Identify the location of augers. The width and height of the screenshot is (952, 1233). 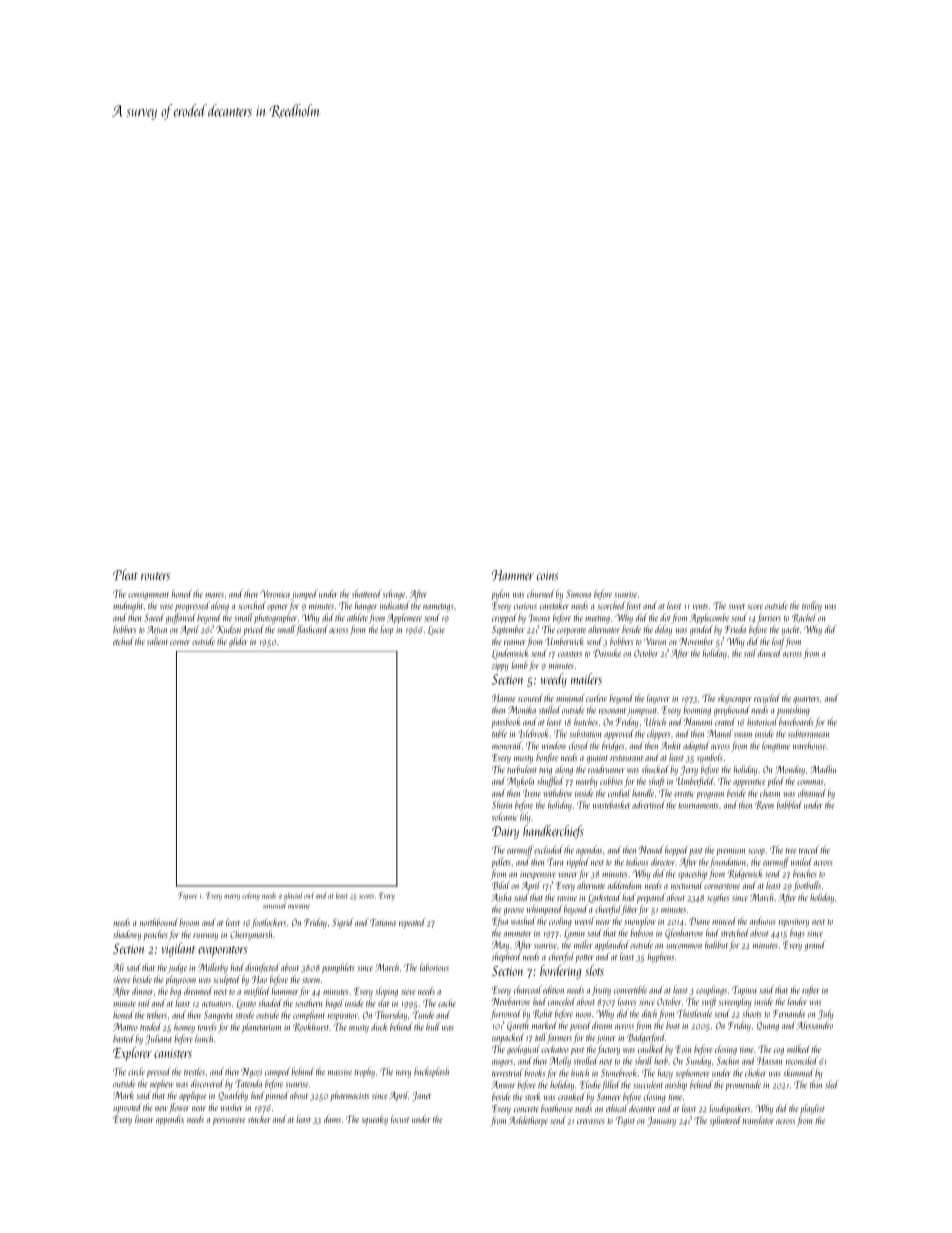
(502, 1063).
